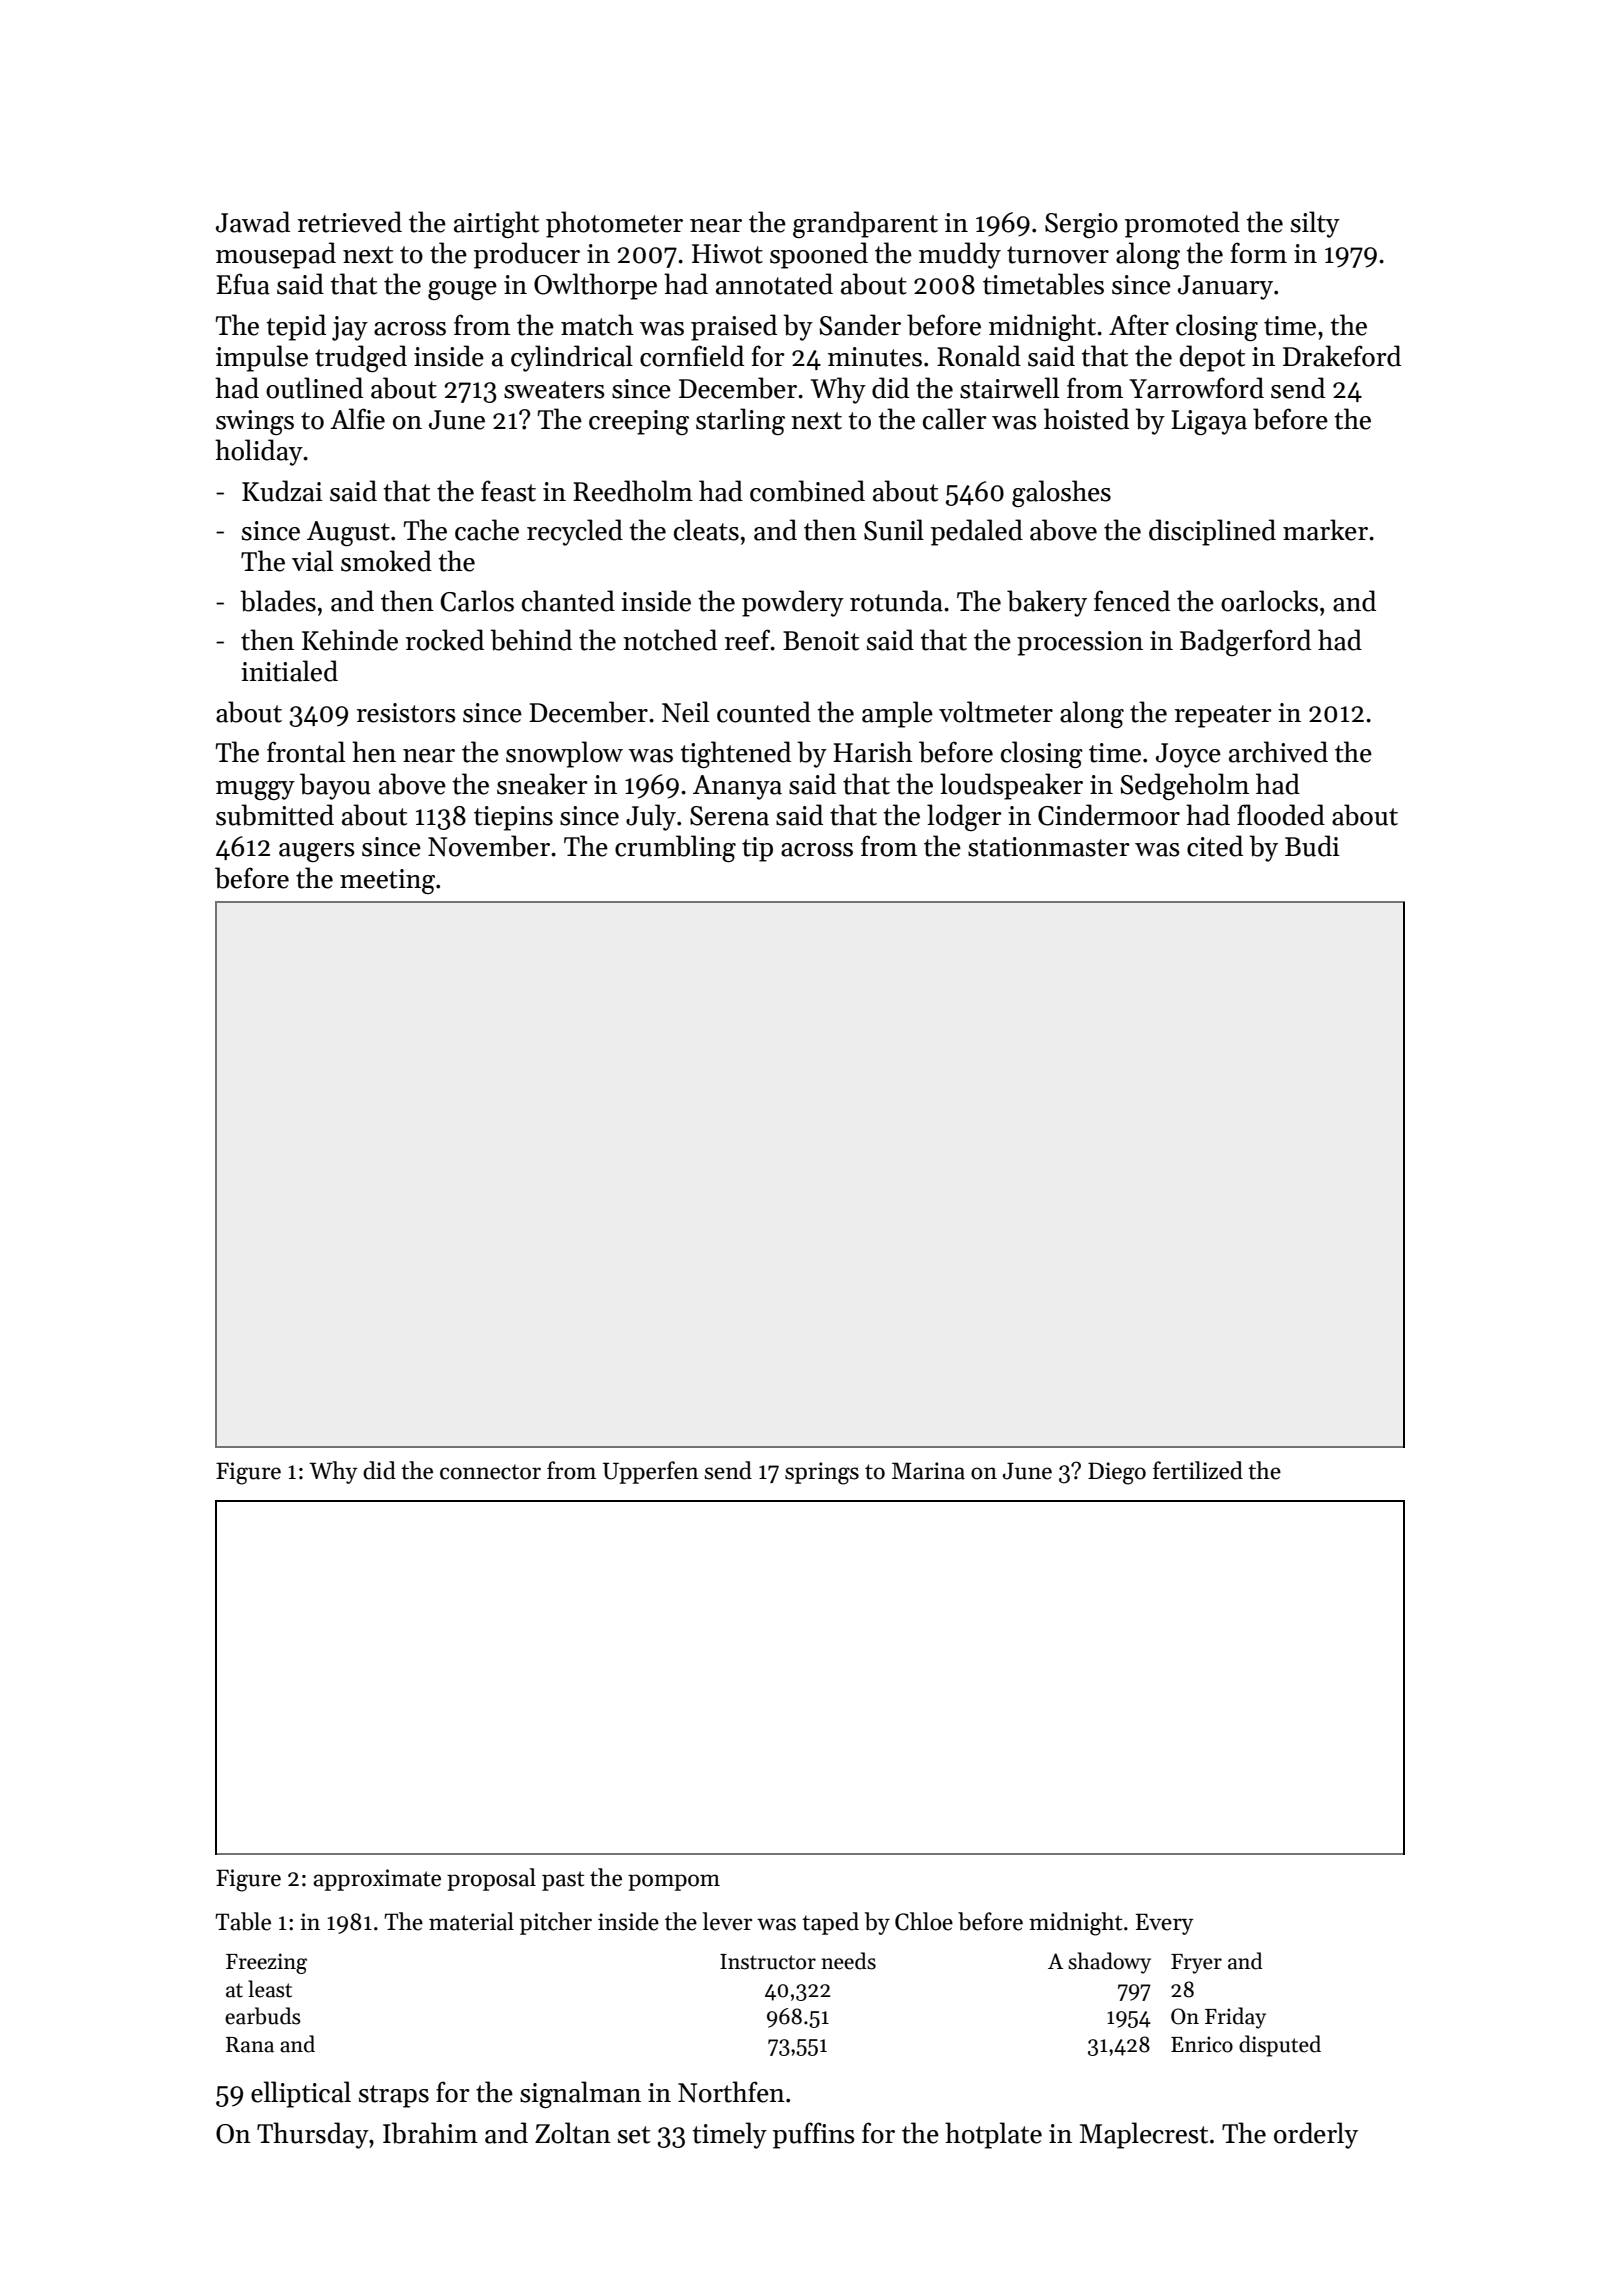  What do you see at coordinates (430, 2133) in the screenshot?
I see `Ibrahim` at bounding box center [430, 2133].
